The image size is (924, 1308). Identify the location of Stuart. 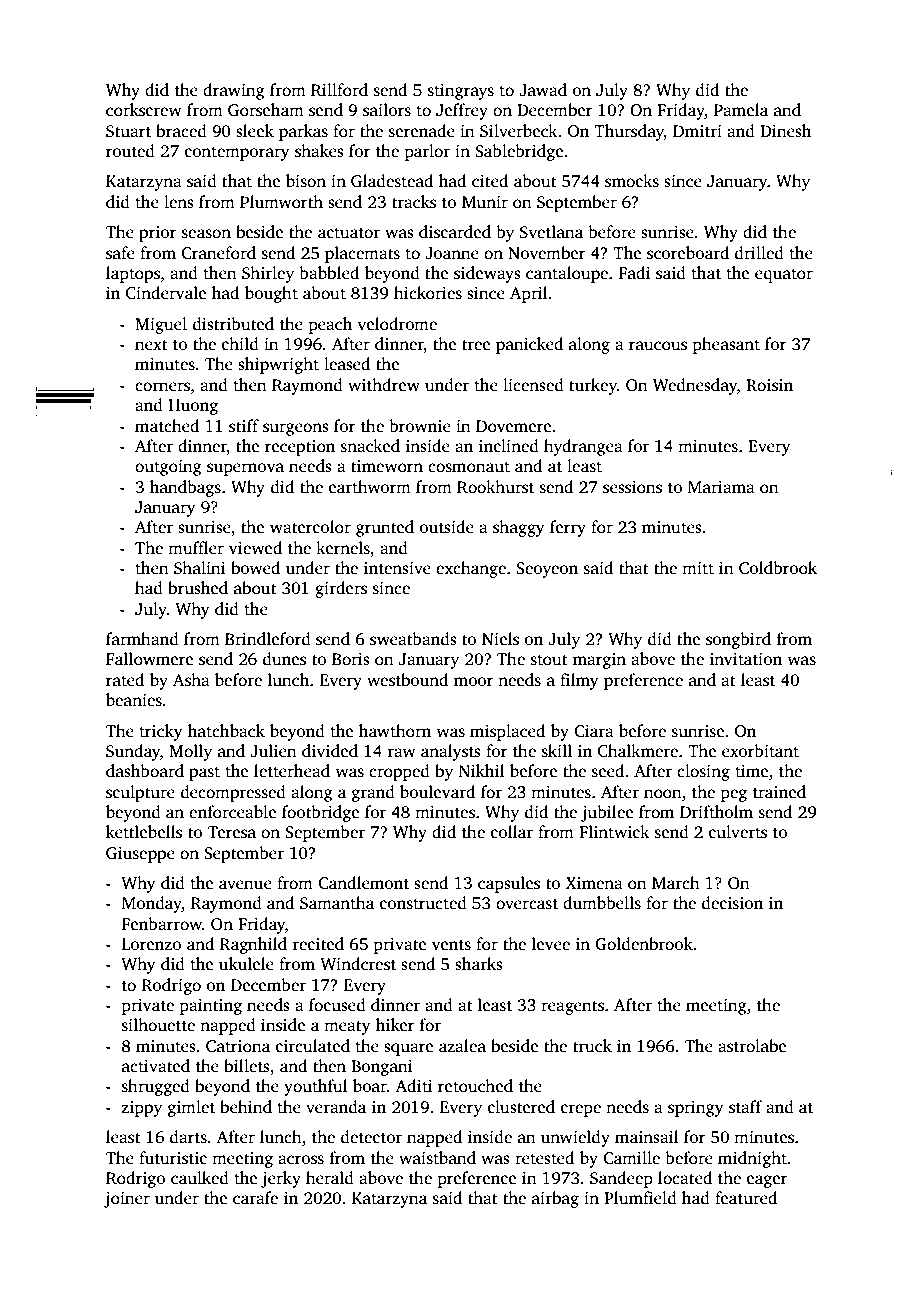
(128, 131).
